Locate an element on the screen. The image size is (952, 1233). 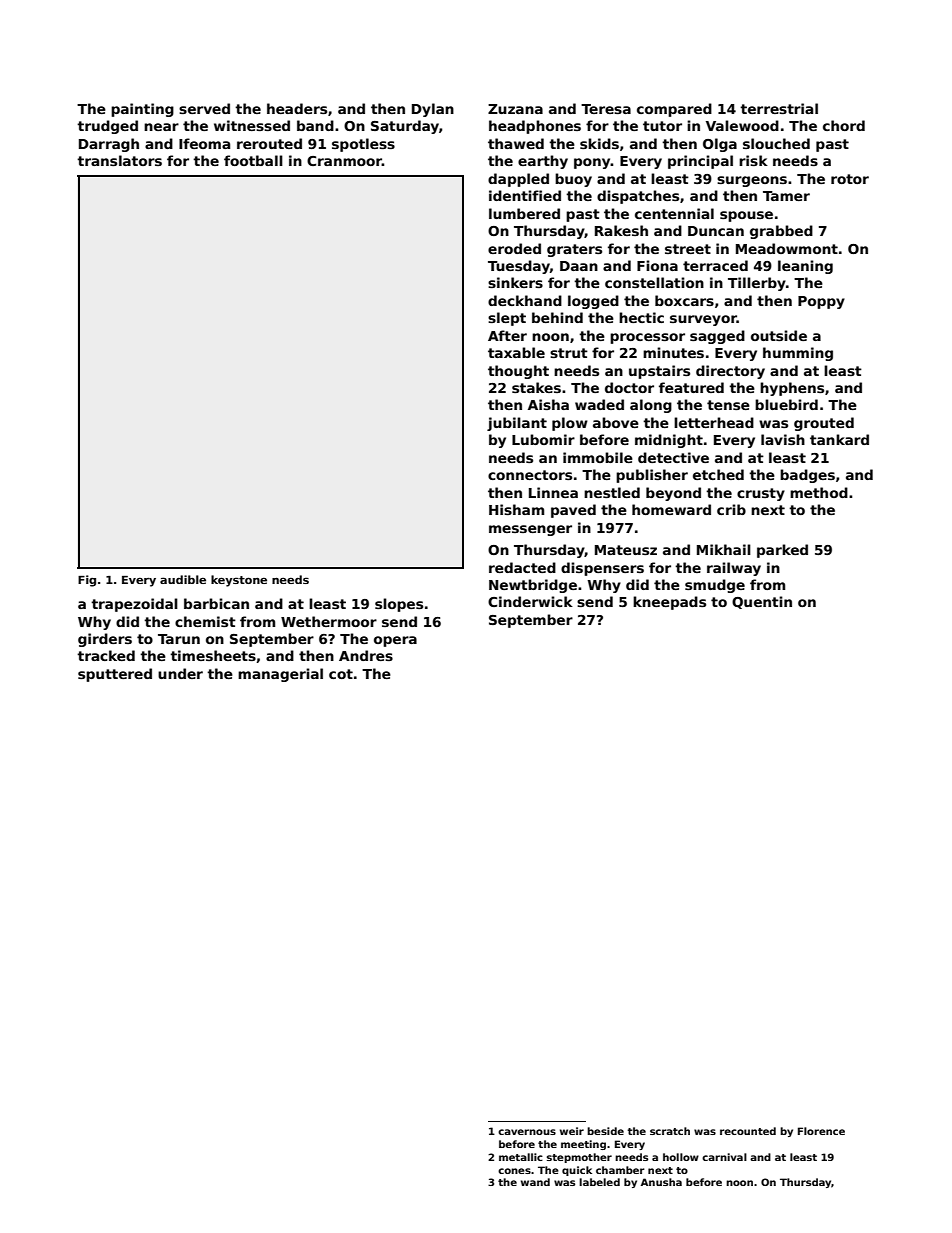
grouted is located at coordinates (824, 424).
